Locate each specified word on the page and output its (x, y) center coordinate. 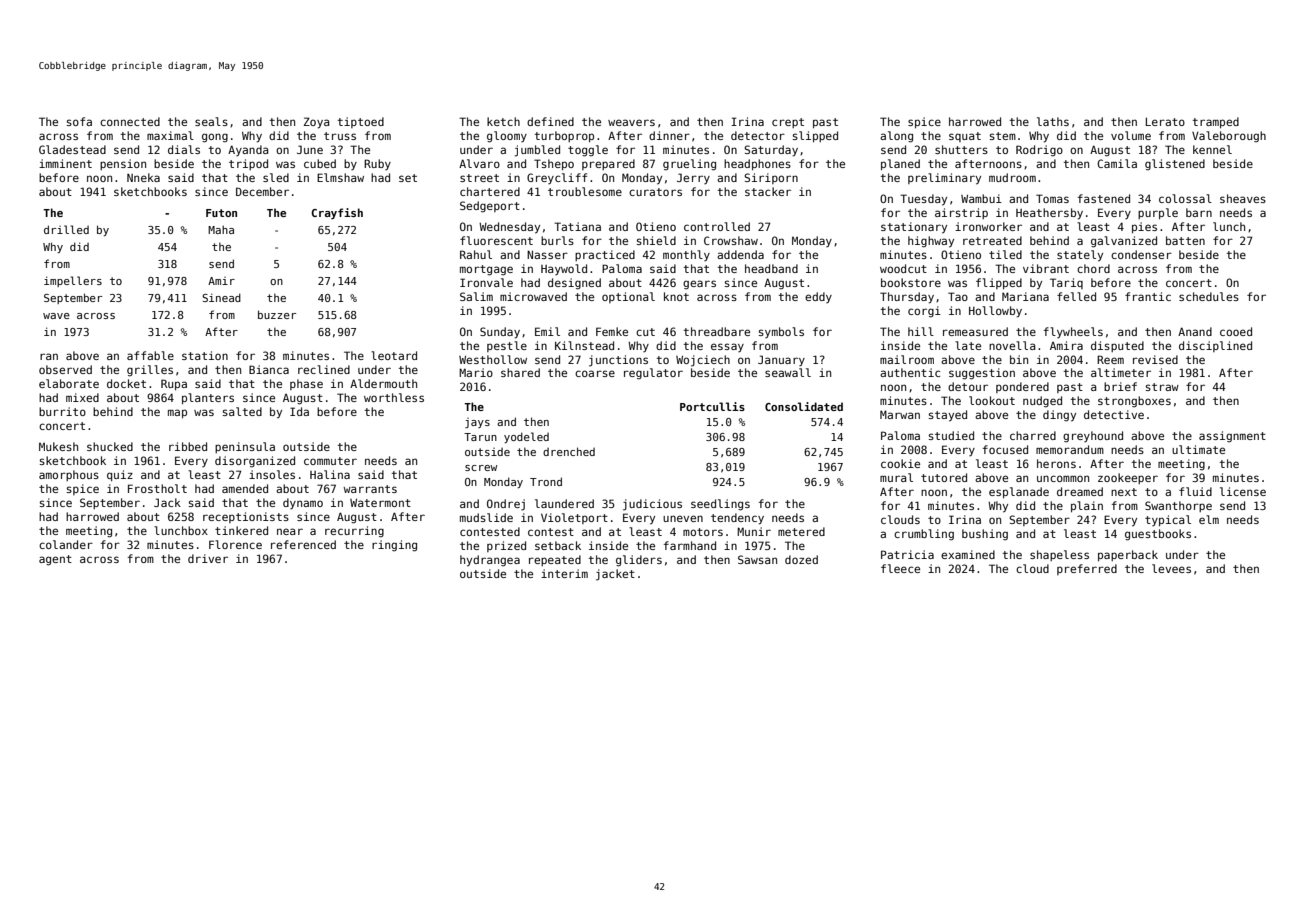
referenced (303, 544)
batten (1185, 240)
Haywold (564, 269)
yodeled (526, 437)
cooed (1236, 331)
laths (1053, 121)
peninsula (245, 447)
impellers (73, 281)
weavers (631, 122)
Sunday (500, 333)
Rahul (476, 254)
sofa (79, 121)
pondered (1022, 387)
